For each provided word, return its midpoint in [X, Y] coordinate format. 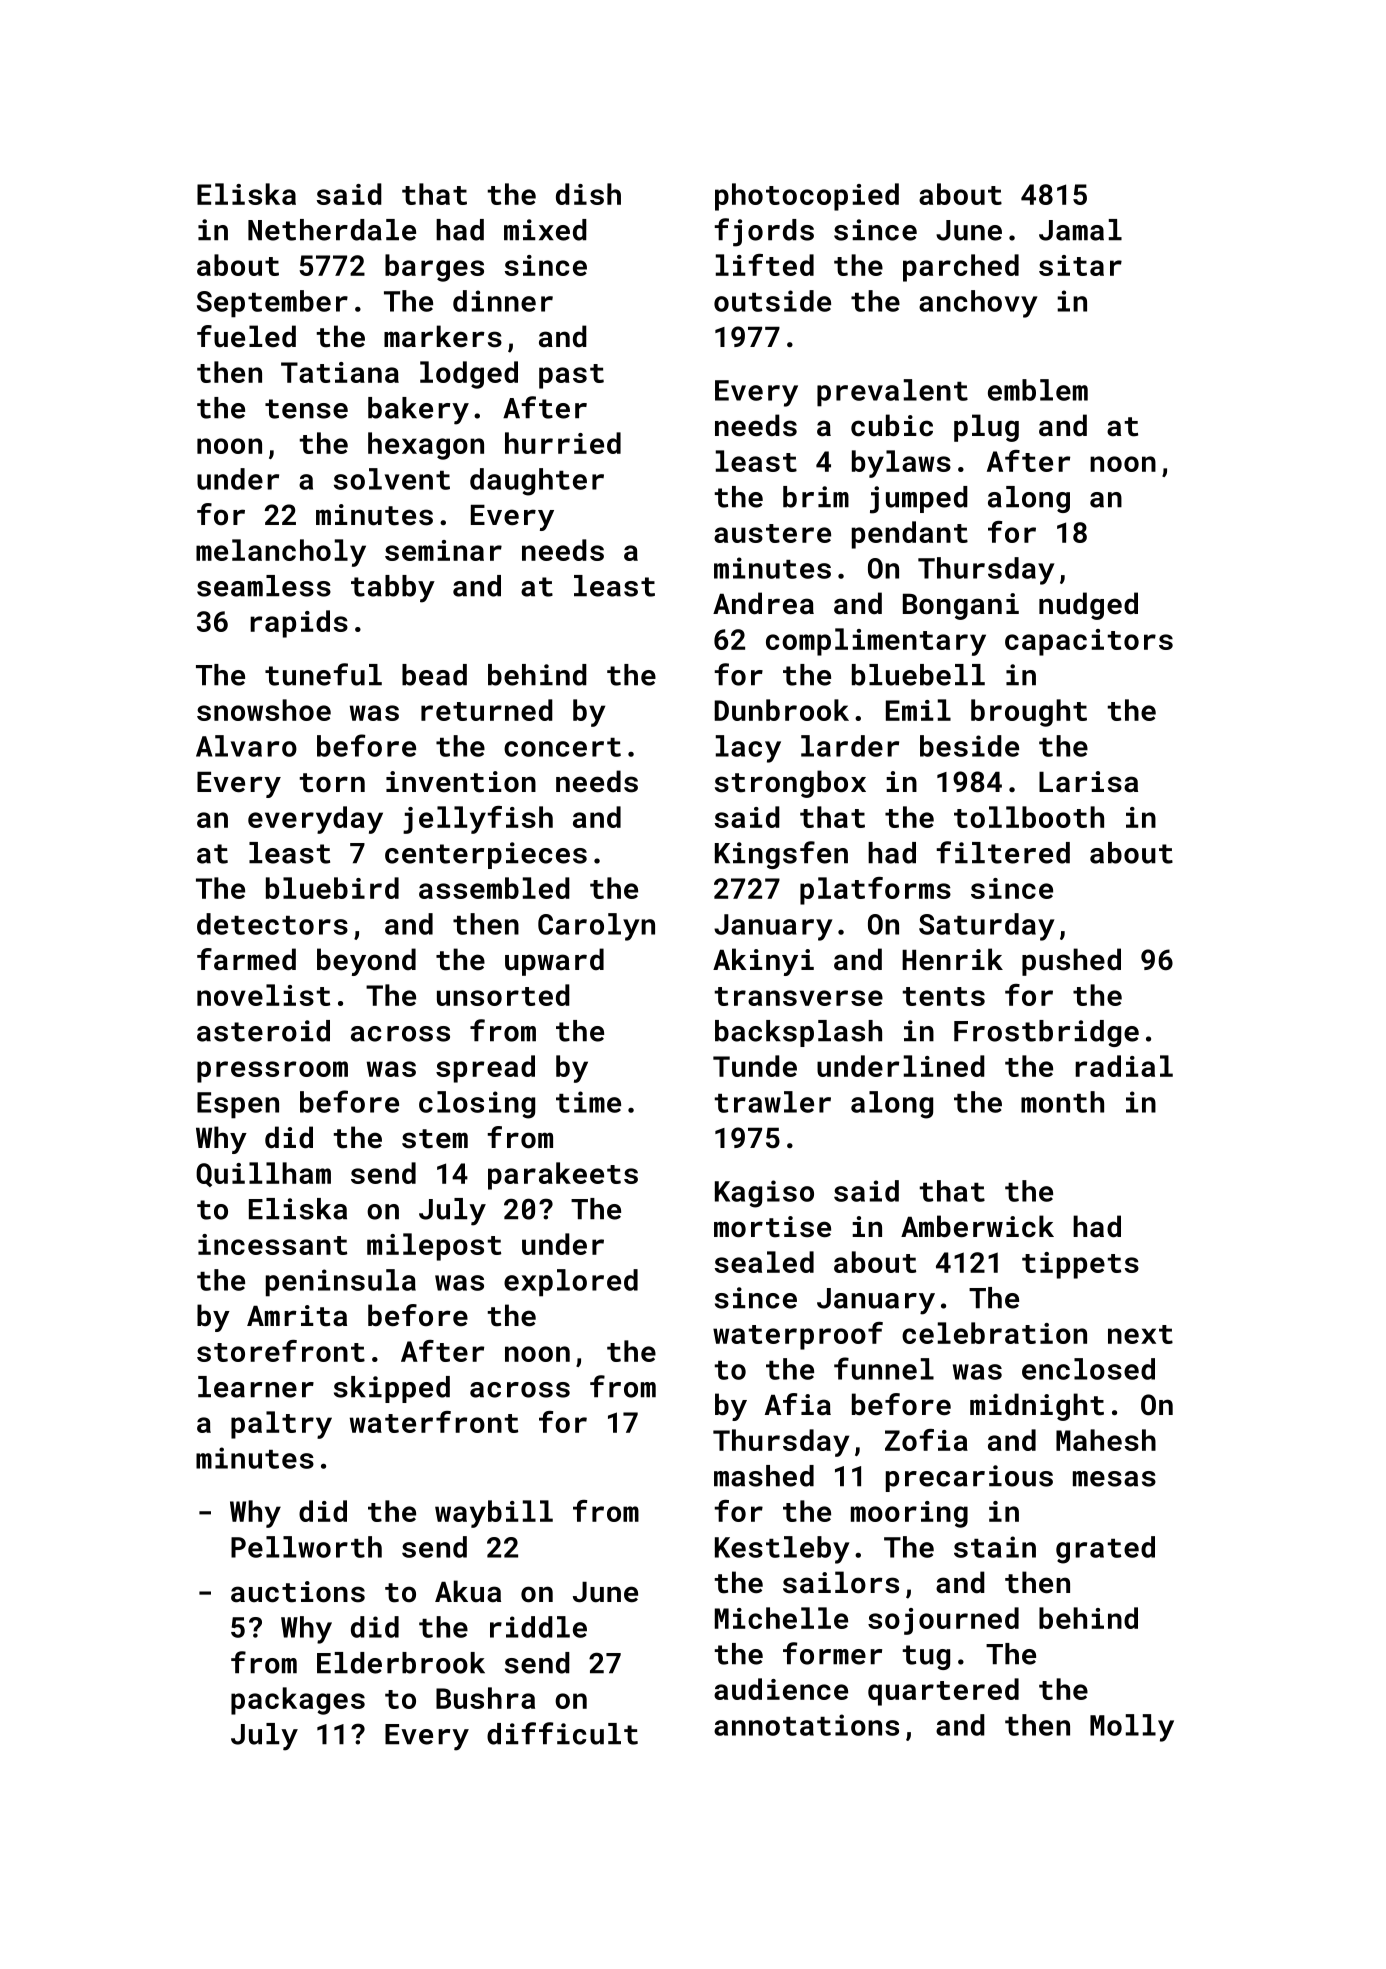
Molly [1132, 1728]
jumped [919, 500]
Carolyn [596, 927]
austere [772, 533]
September [272, 304]
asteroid [263, 1031]
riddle [538, 1627]
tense [306, 409]
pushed [1071, 962]
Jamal [1080, 230]
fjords [764, 232]
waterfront [434, 1422]
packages [298, 1701]
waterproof [798, 1336]
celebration [994, 1333]
